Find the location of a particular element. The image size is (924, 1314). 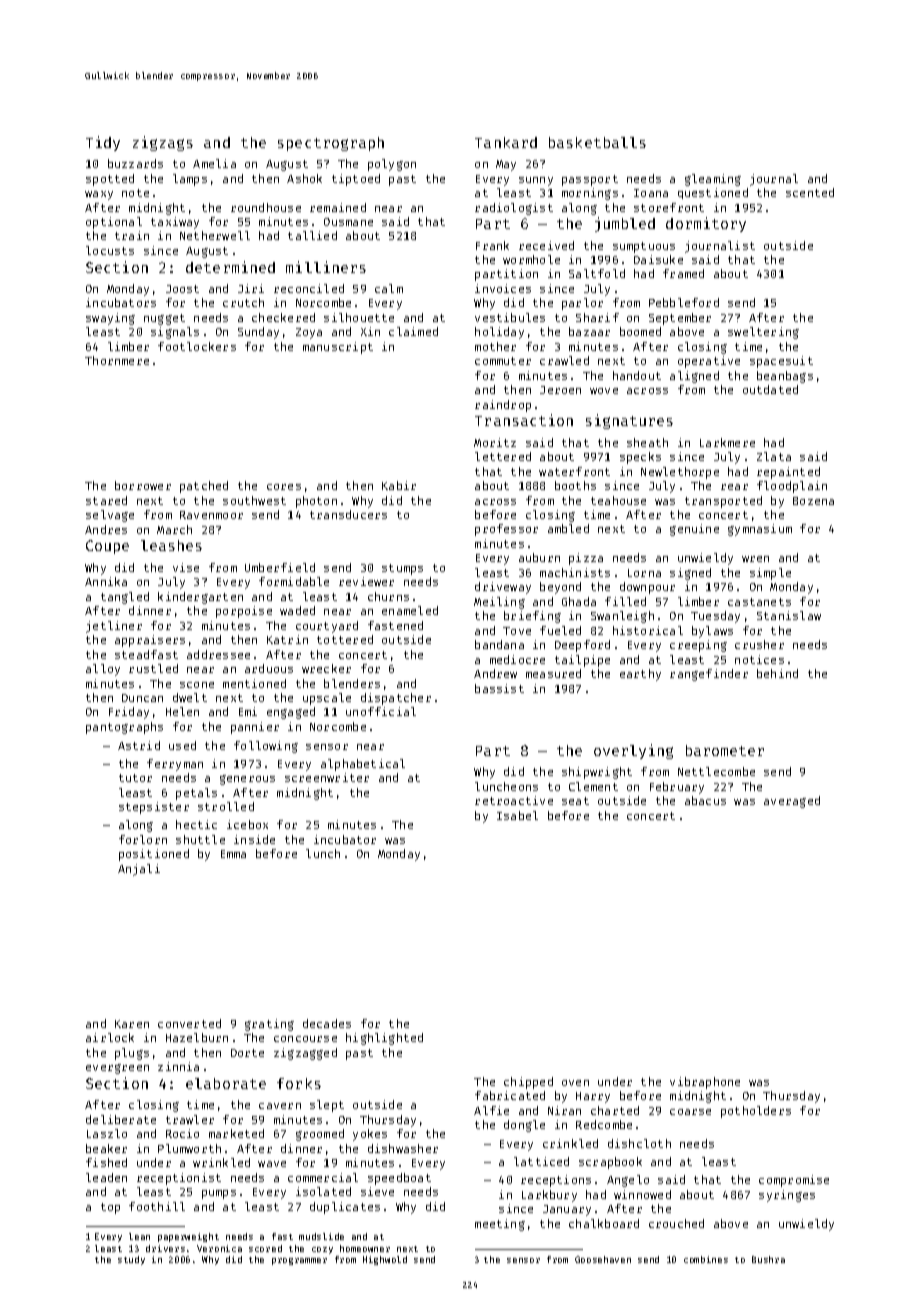

floodplain is located at coordinates (792, 487).
